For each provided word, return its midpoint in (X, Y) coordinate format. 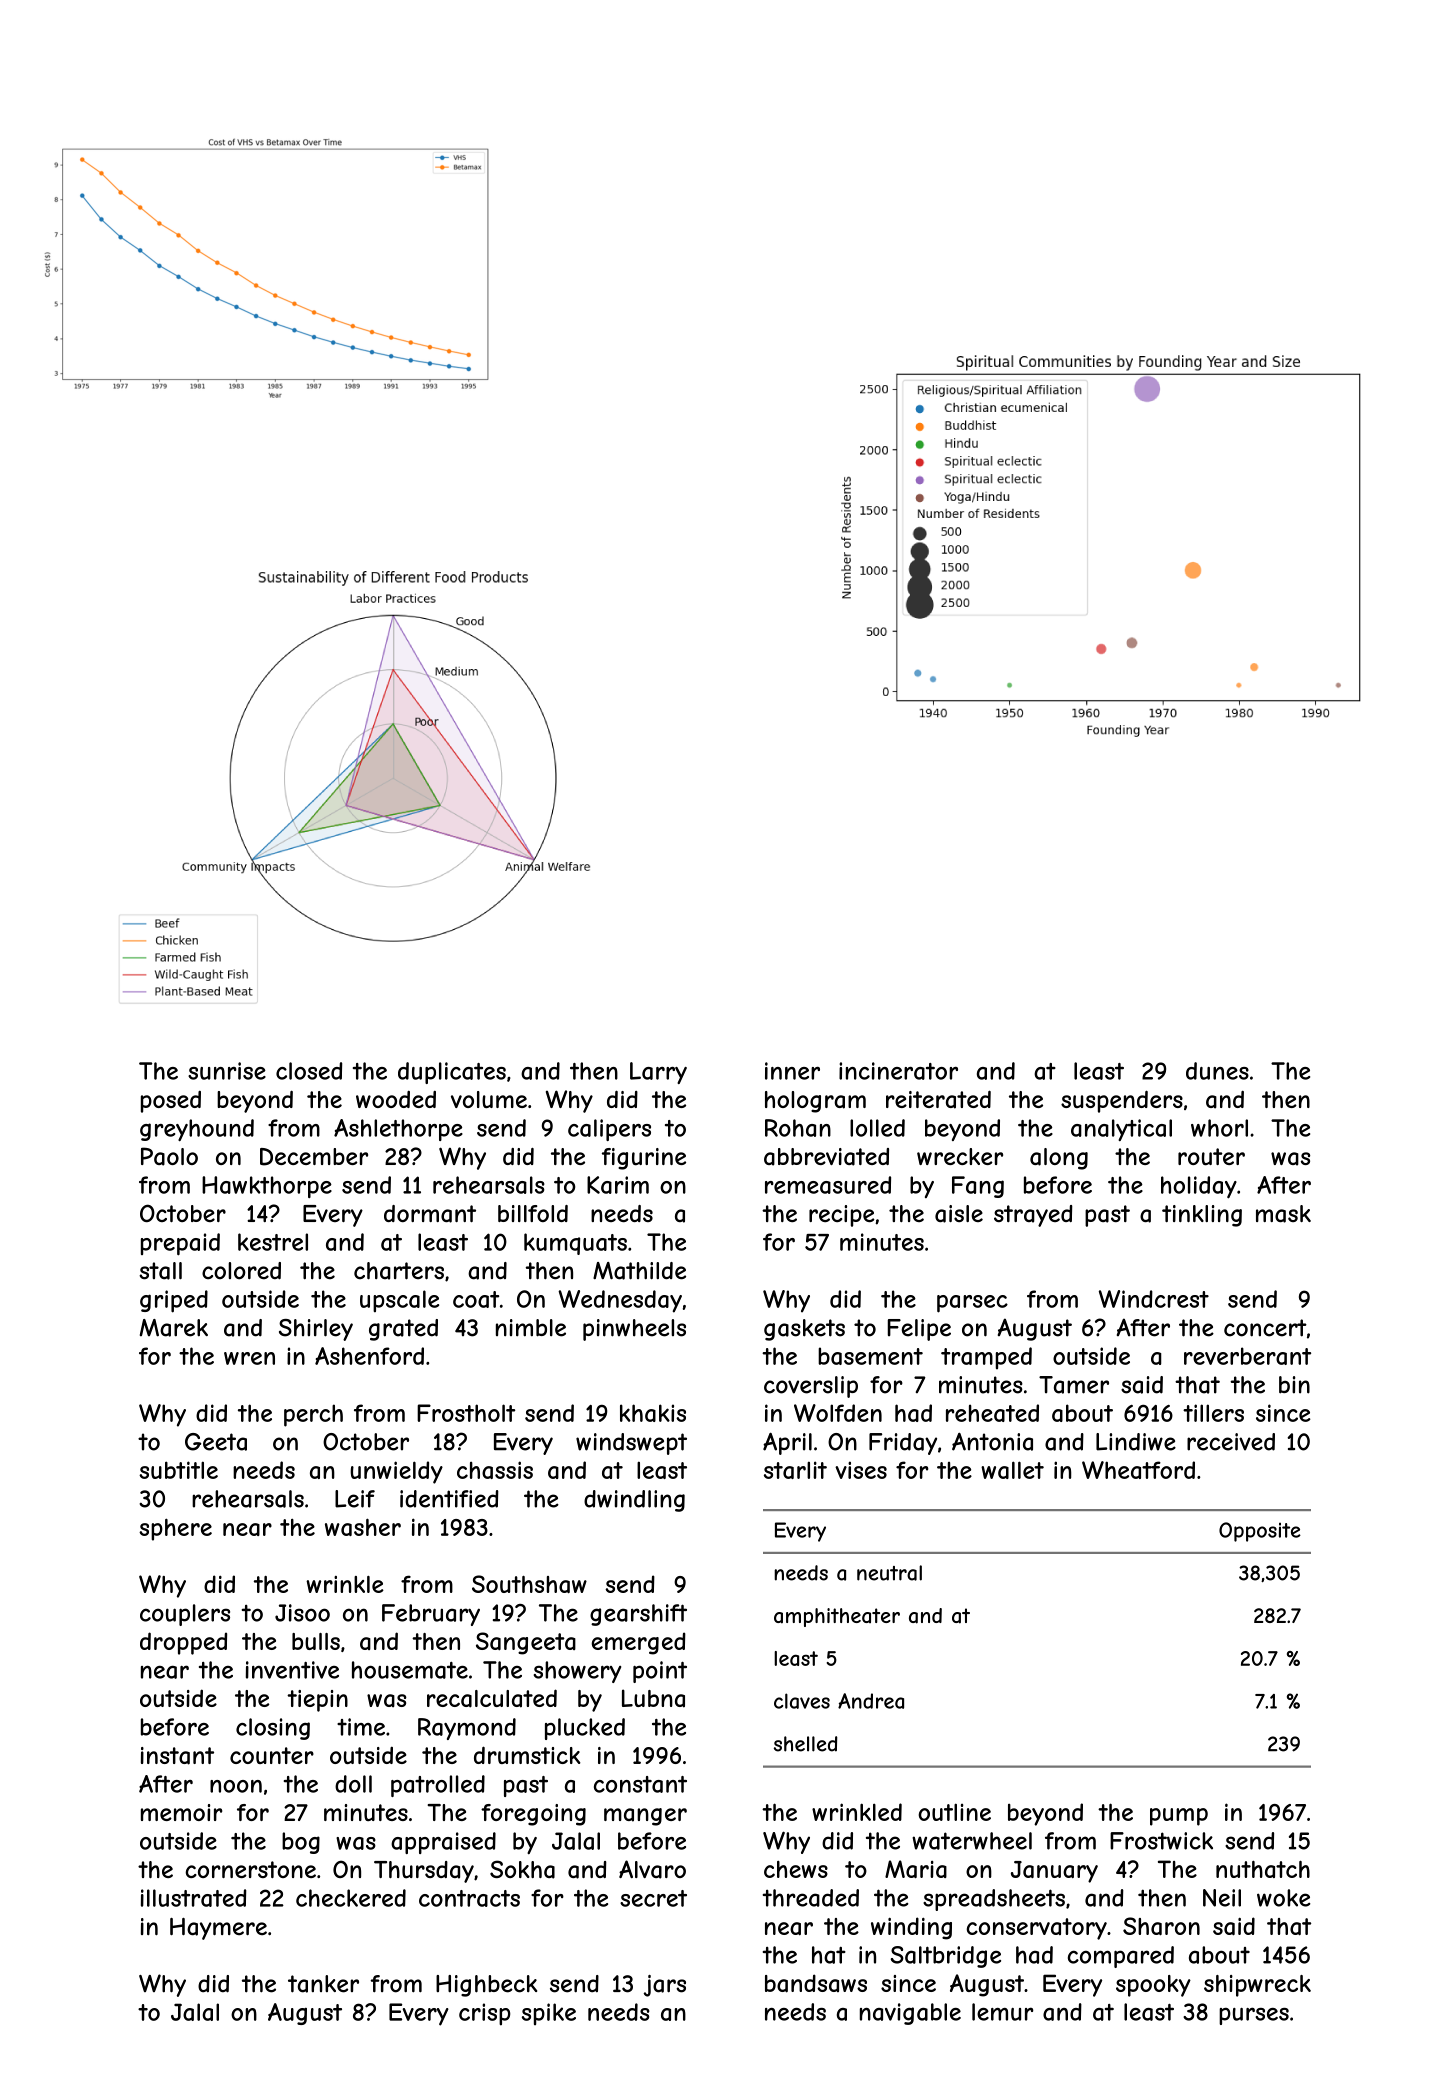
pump (1179, 1817)
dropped (183, 1643)
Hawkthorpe (267, 1187)
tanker (323, 1984)
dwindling (634, 1501)
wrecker (960, 1156)
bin (1294, 1385)
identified (449, 1499)
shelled (806, 1744)
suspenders (1122, 1101)
